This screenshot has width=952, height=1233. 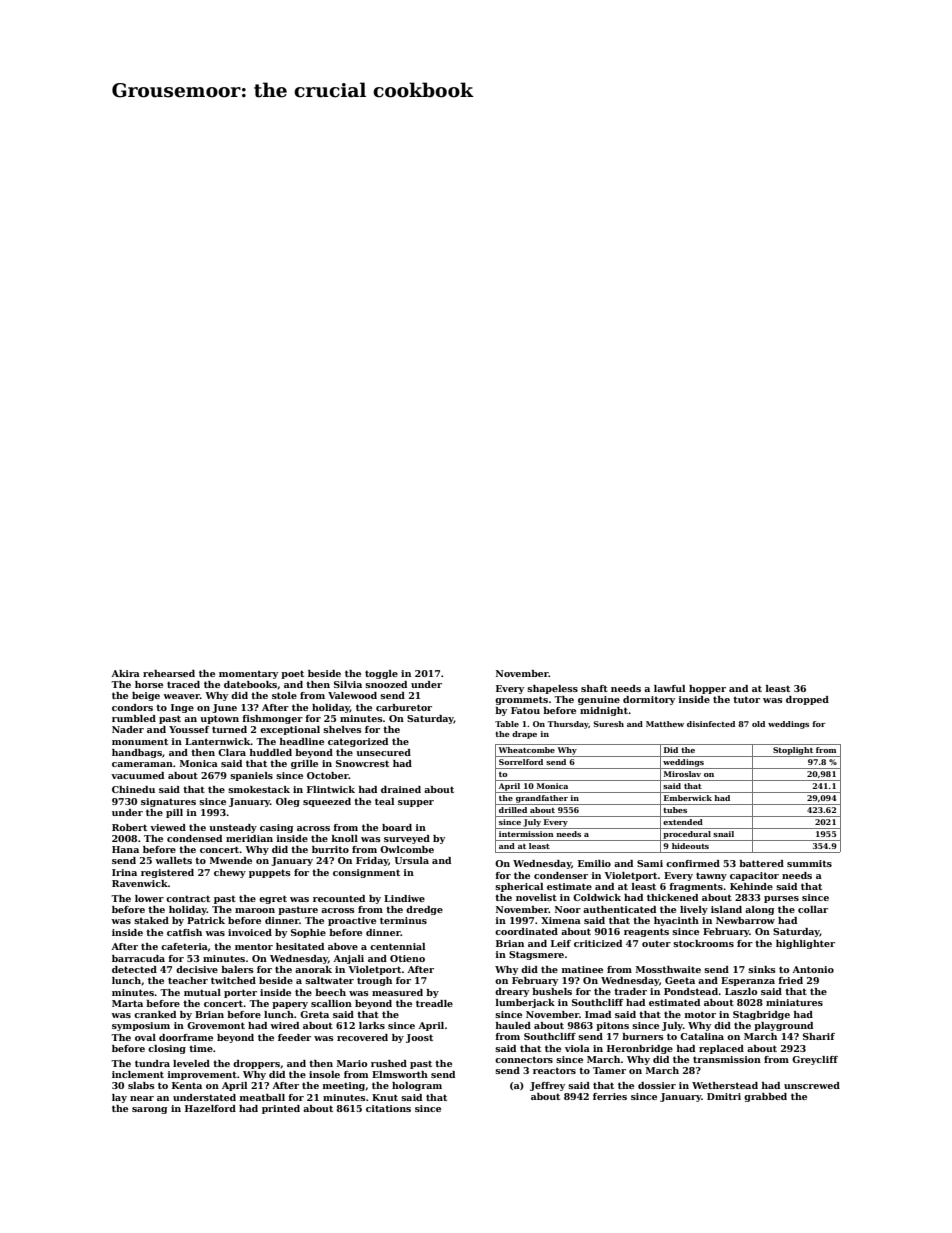 I want to click on dreary, so click(x=512, y=992).
